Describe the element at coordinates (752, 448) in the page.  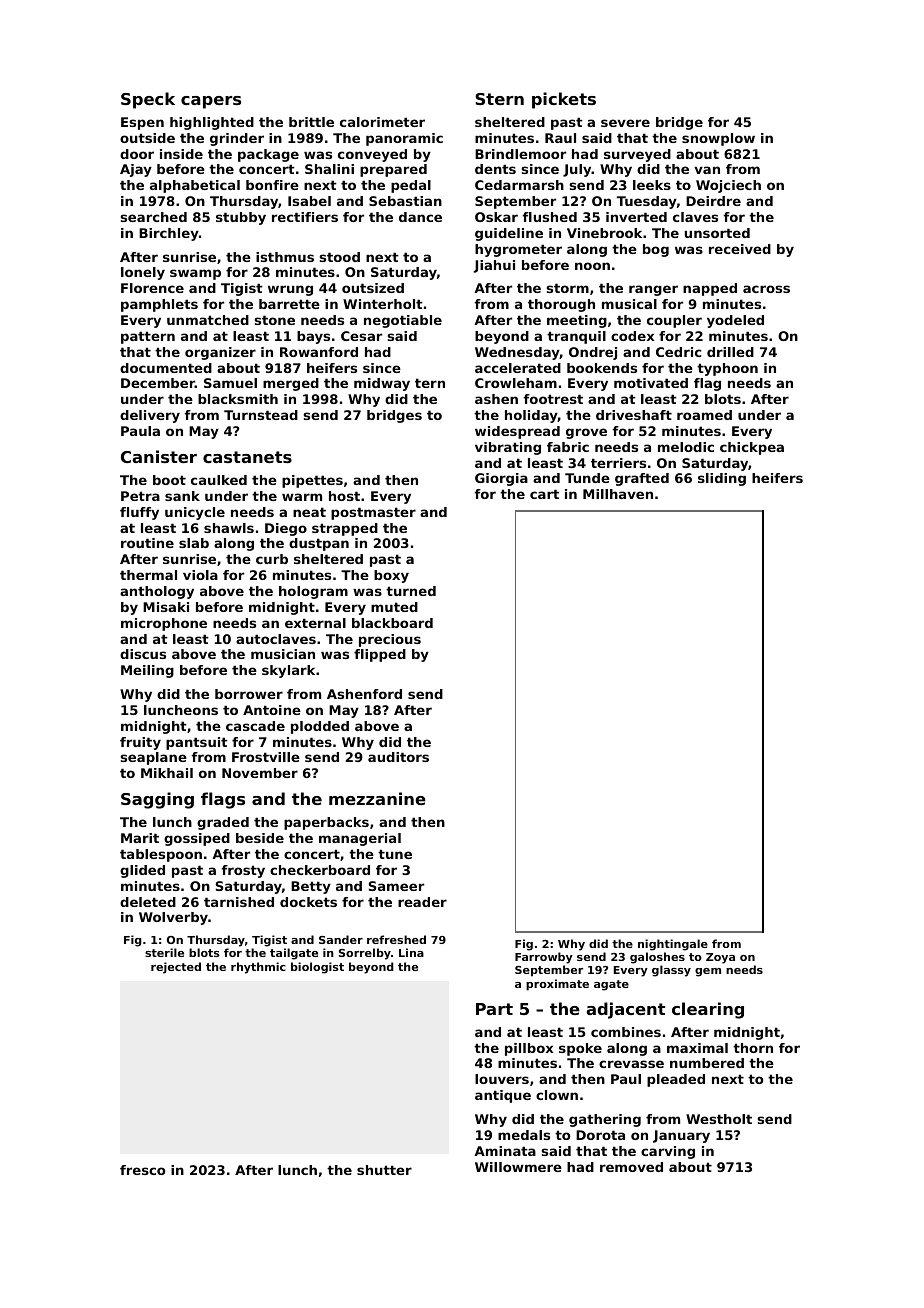
I see `chickpea` at that location.
